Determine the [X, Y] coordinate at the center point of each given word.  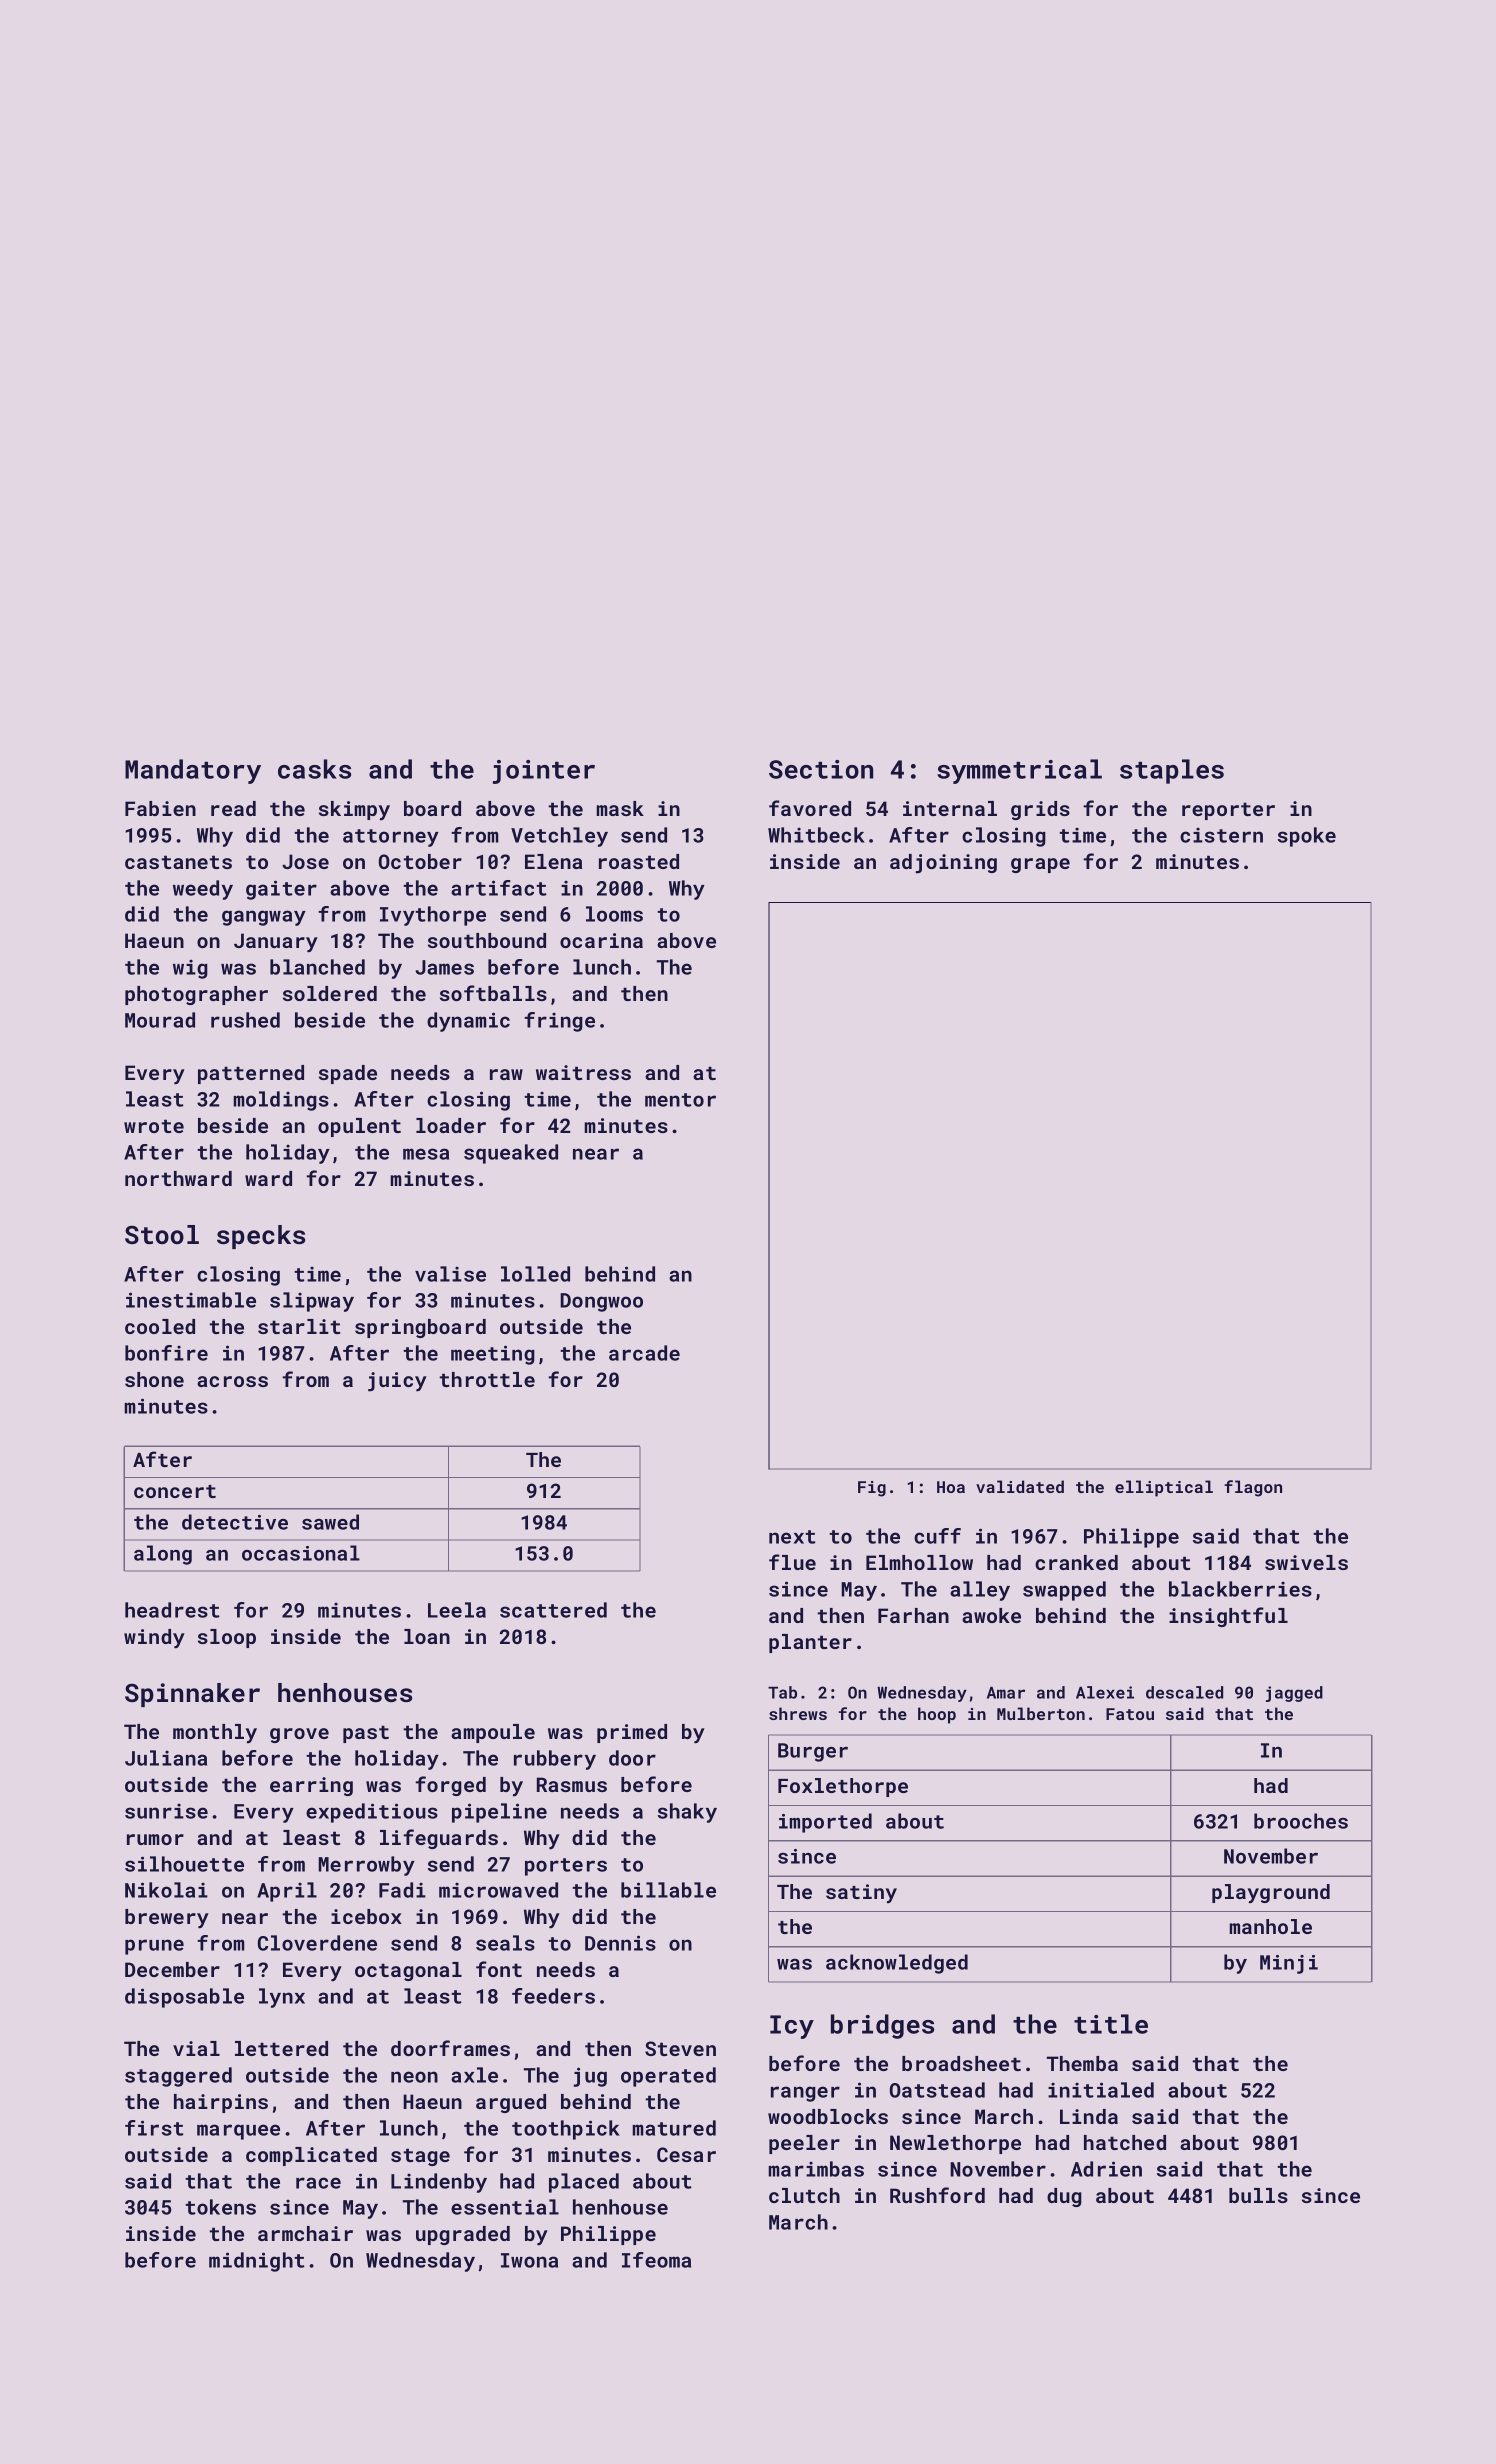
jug [590, 2077]
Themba [1082, 2063]
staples [1172, 771]
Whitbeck [816, 835]
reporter [1228, 811]
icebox [366, 1916]
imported [825, 1823]
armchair [305, 2233]
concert [175, 1491]
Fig [872, 1489]
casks [314, 769]
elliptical [1164, 1488]
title [1111, 2024]
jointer [544, 772]
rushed [245, 1020]
